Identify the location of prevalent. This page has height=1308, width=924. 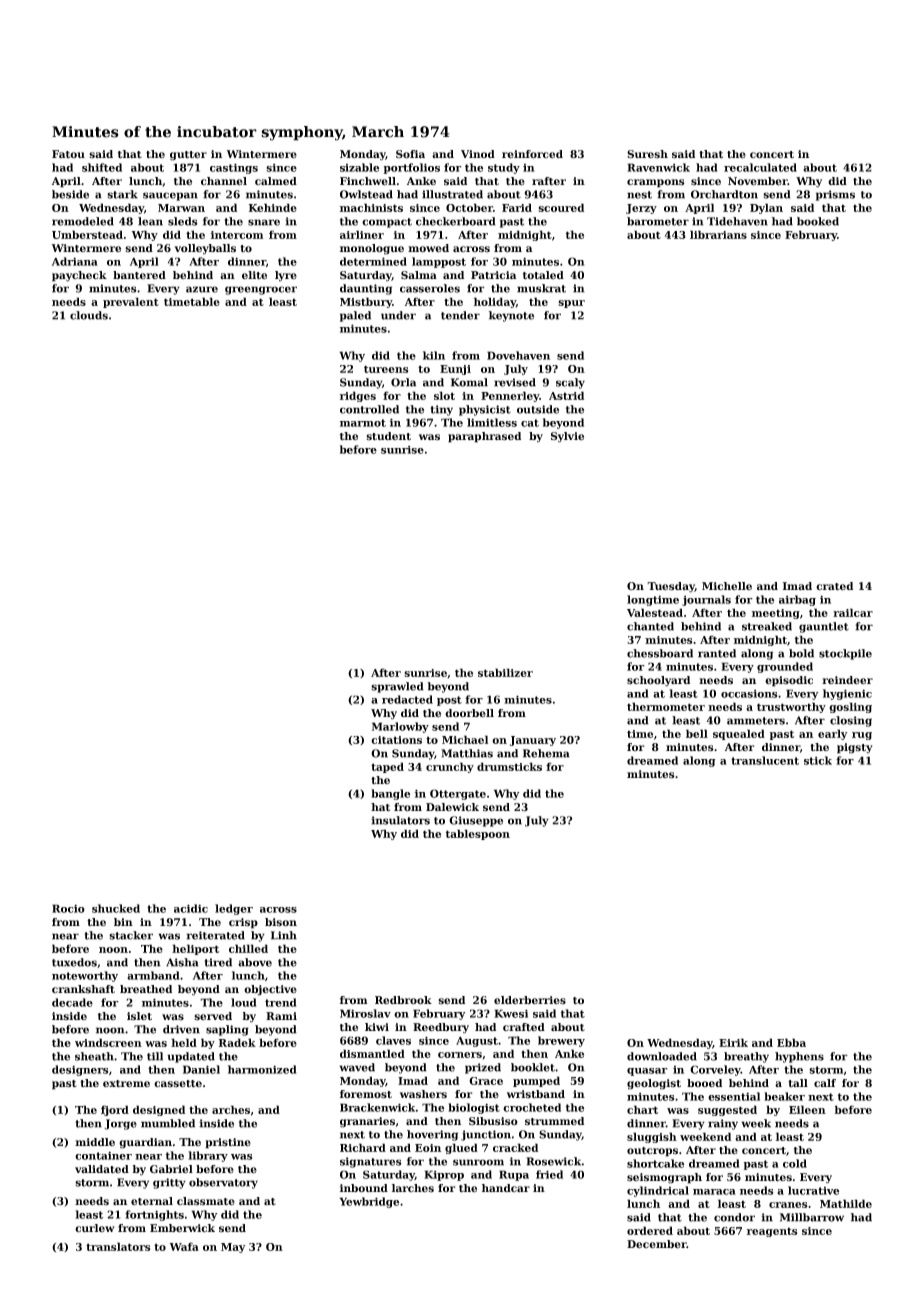
(131, 302).
